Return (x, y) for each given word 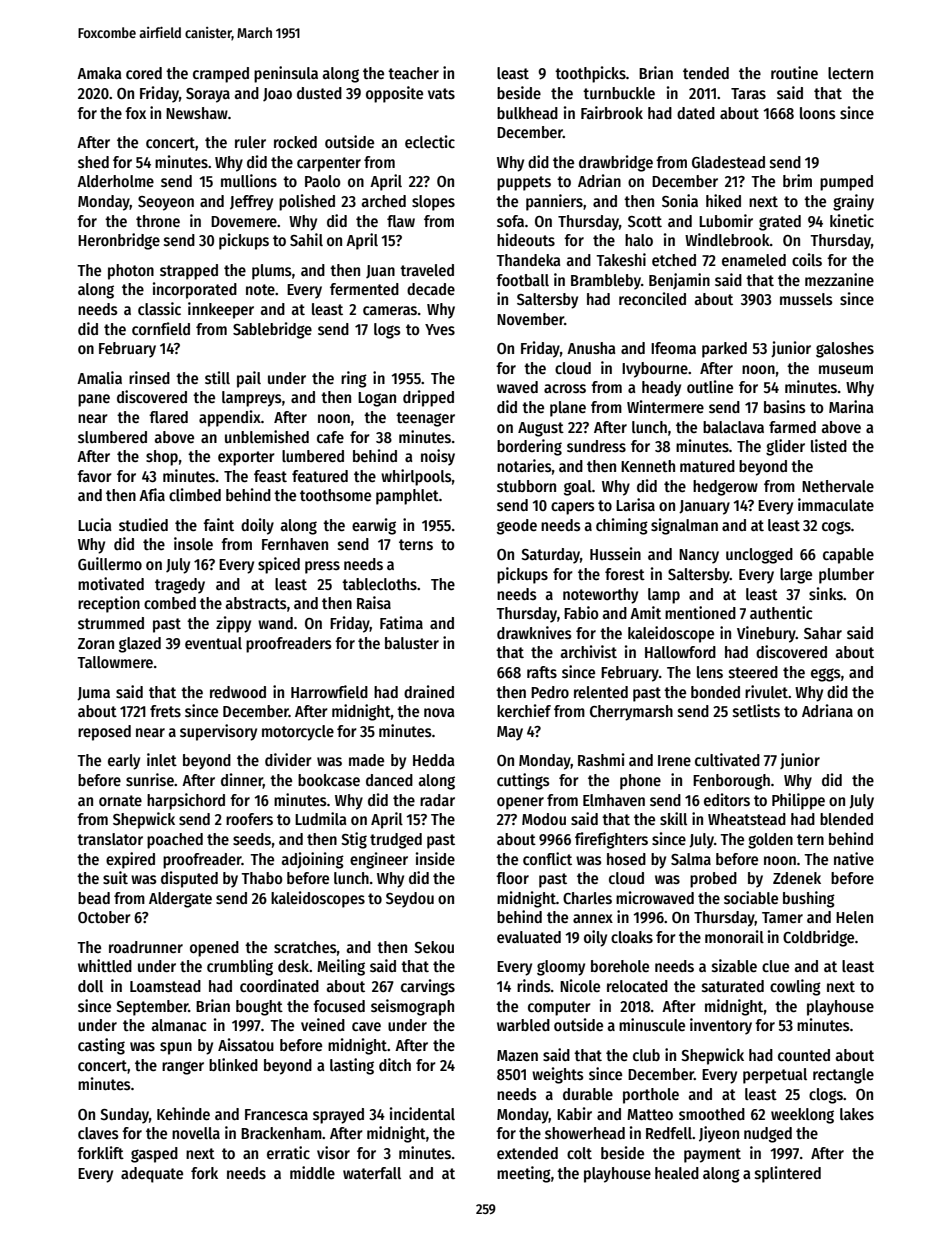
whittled (105, 965)
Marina (851, 406)
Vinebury (766, 634)
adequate (152, 1175)
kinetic (852, 220)
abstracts (256, 603)
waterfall (372, 1173)
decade (431, 289)
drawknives (534, 632)
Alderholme (115, 181)
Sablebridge (272, 330)
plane (568, 409)
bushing (809, 899)
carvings (428, 987)
